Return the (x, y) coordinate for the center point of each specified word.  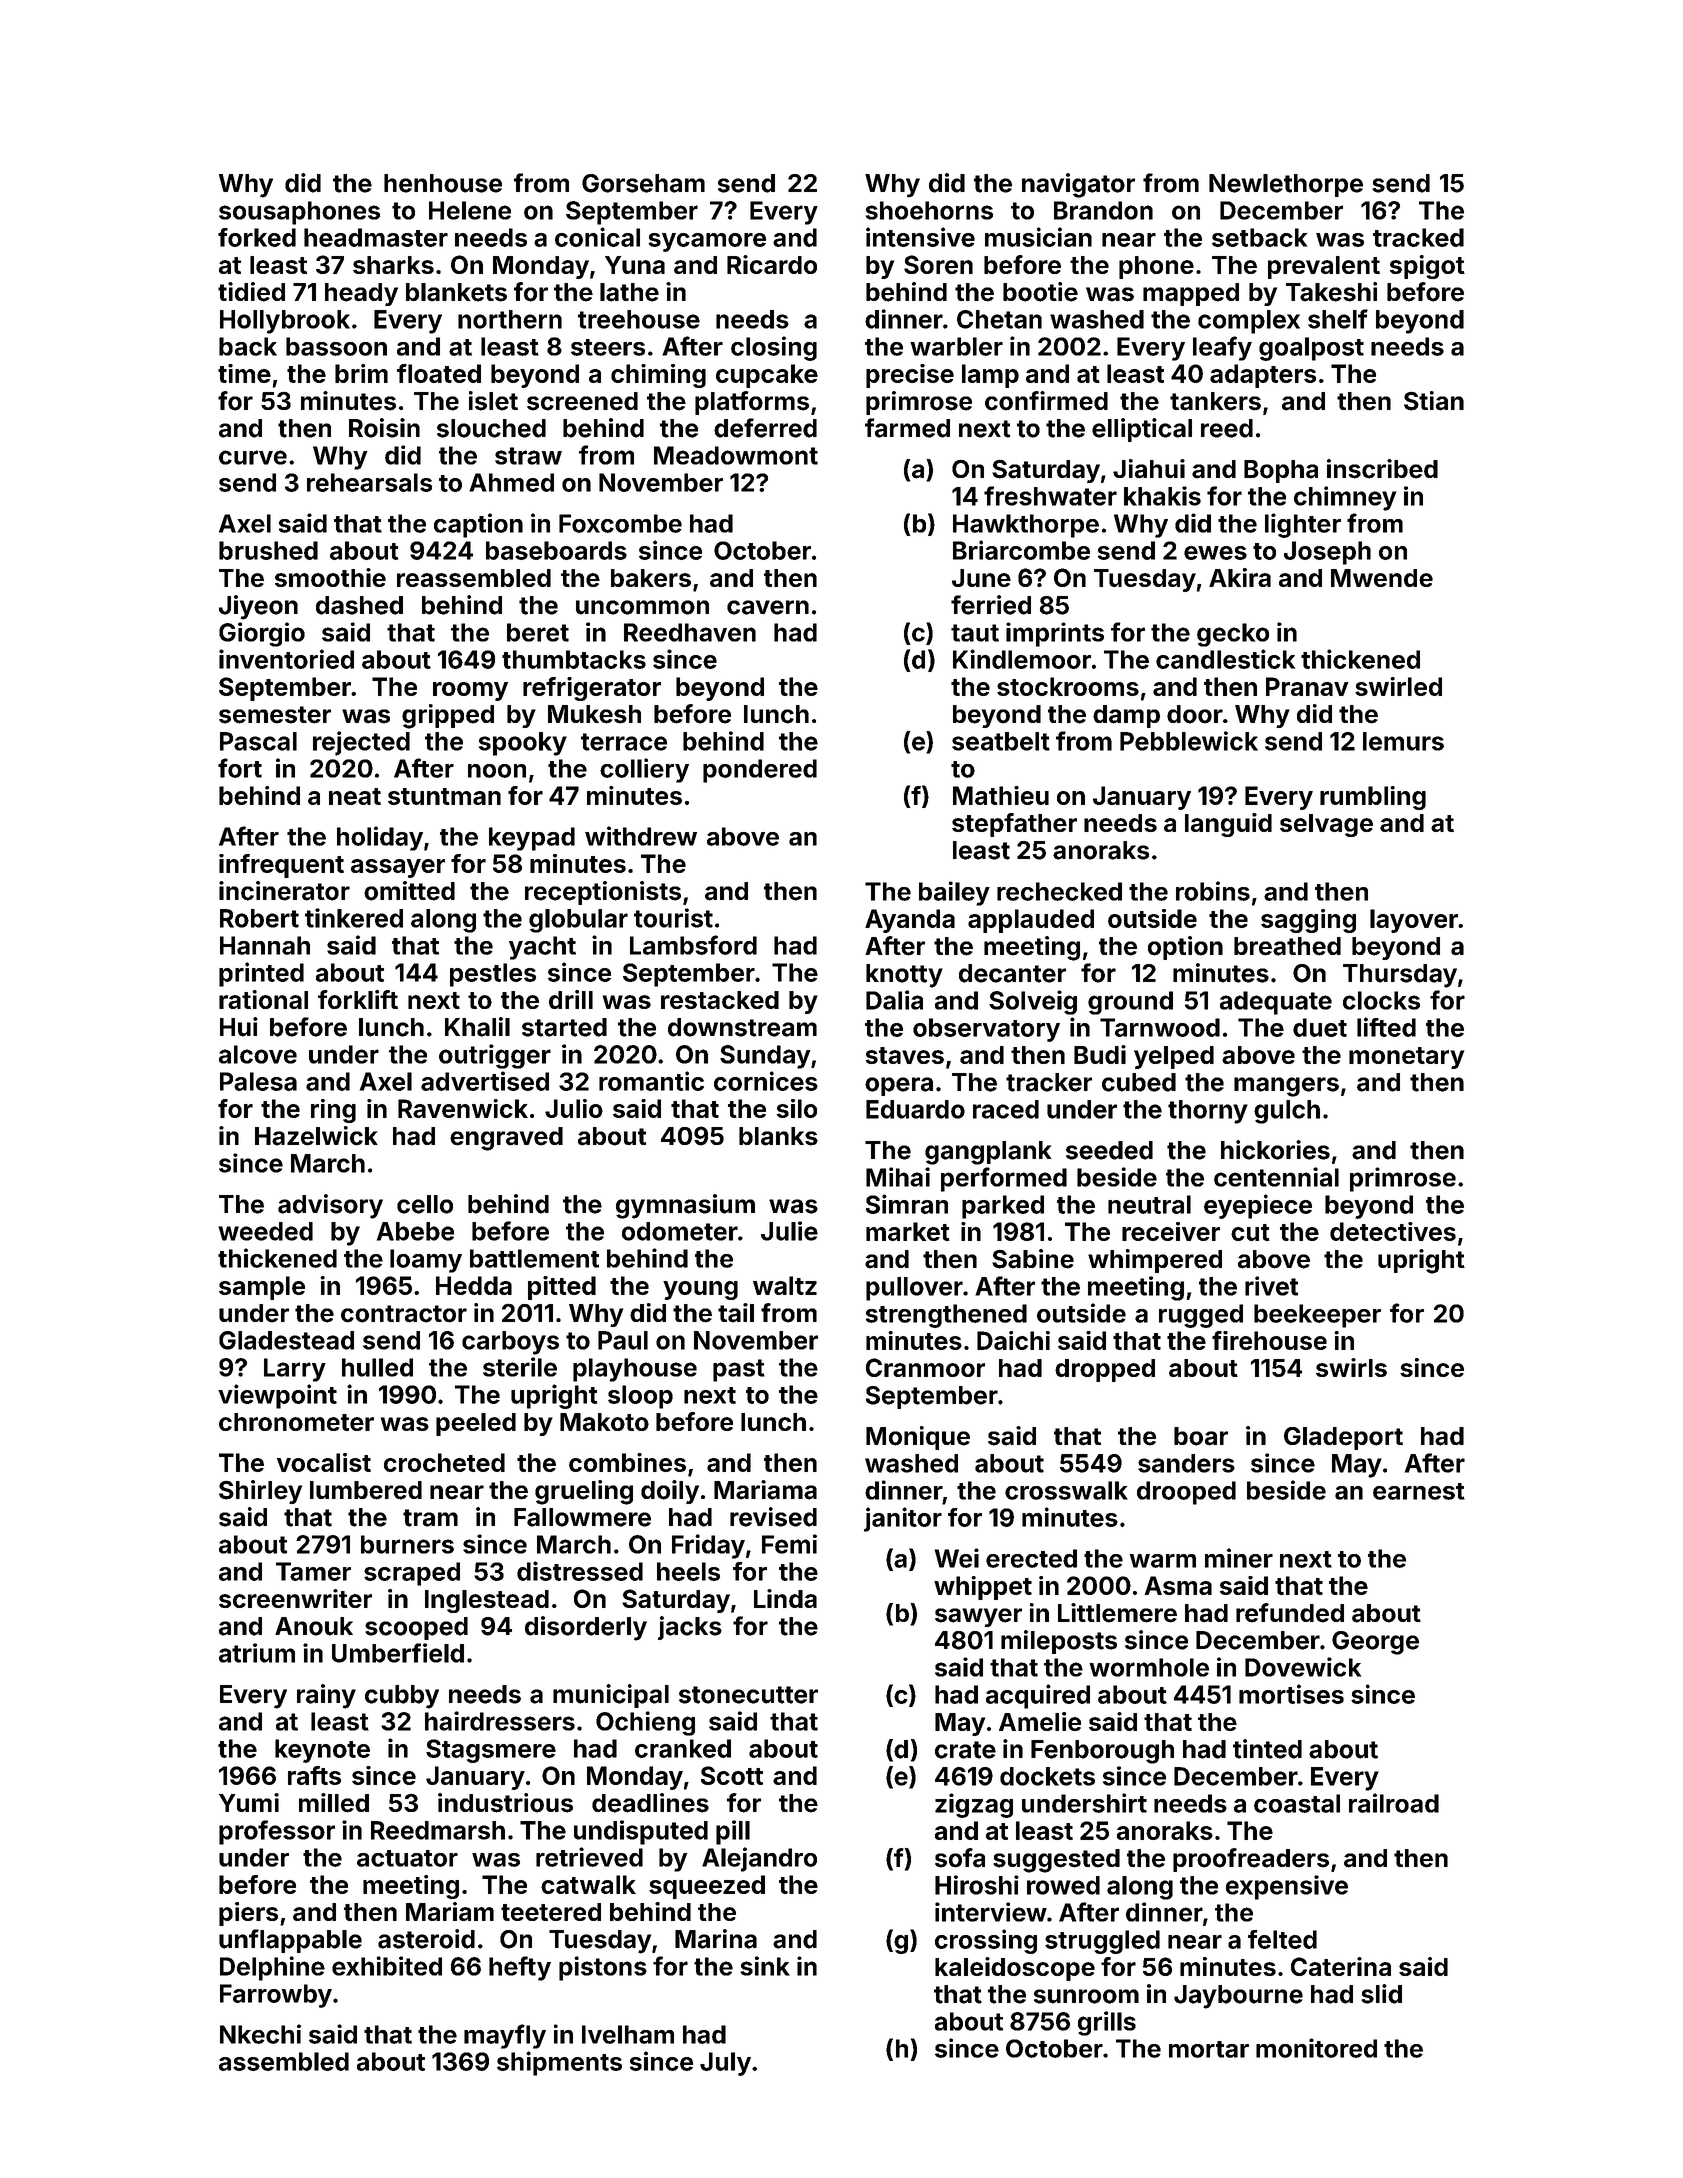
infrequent (281, 866)
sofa (960, 1858)
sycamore (707, 242)
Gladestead (286, 1340)
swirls (1351, 1367)
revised (773, 1517)
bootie (1040, 292)
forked (257, 237)
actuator (407, 1858)
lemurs (1403, 741)
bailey (954, 893)
